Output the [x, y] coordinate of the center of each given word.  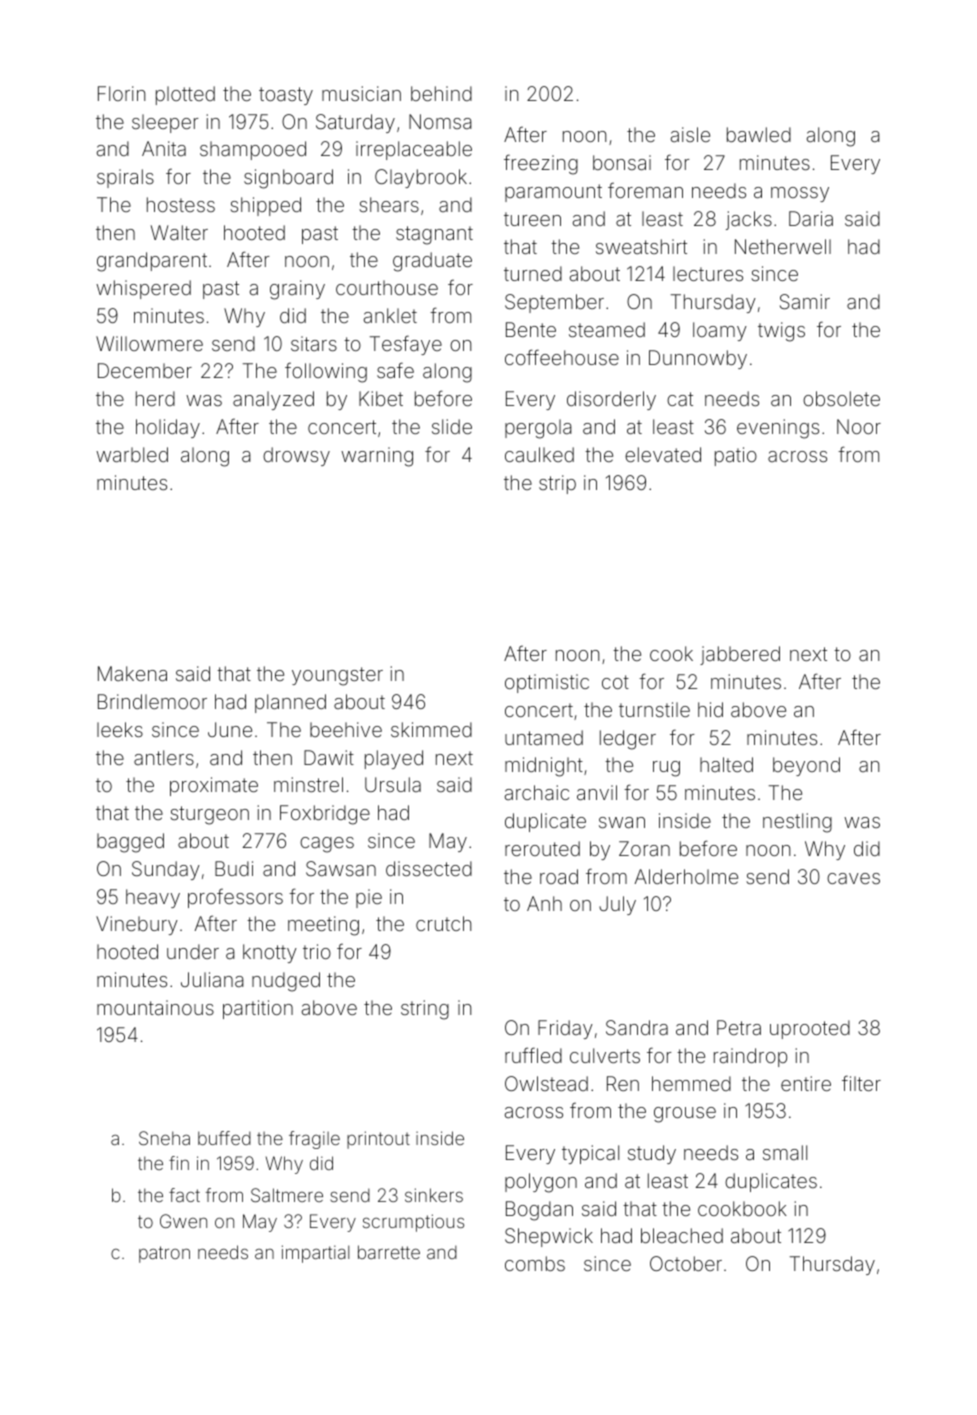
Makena [132, 673]
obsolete [841, 398]
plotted [185, 95]
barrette [389, 1252]
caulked [539, 454]
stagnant [434, 235]
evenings [778, 429]
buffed [224, 1138]
